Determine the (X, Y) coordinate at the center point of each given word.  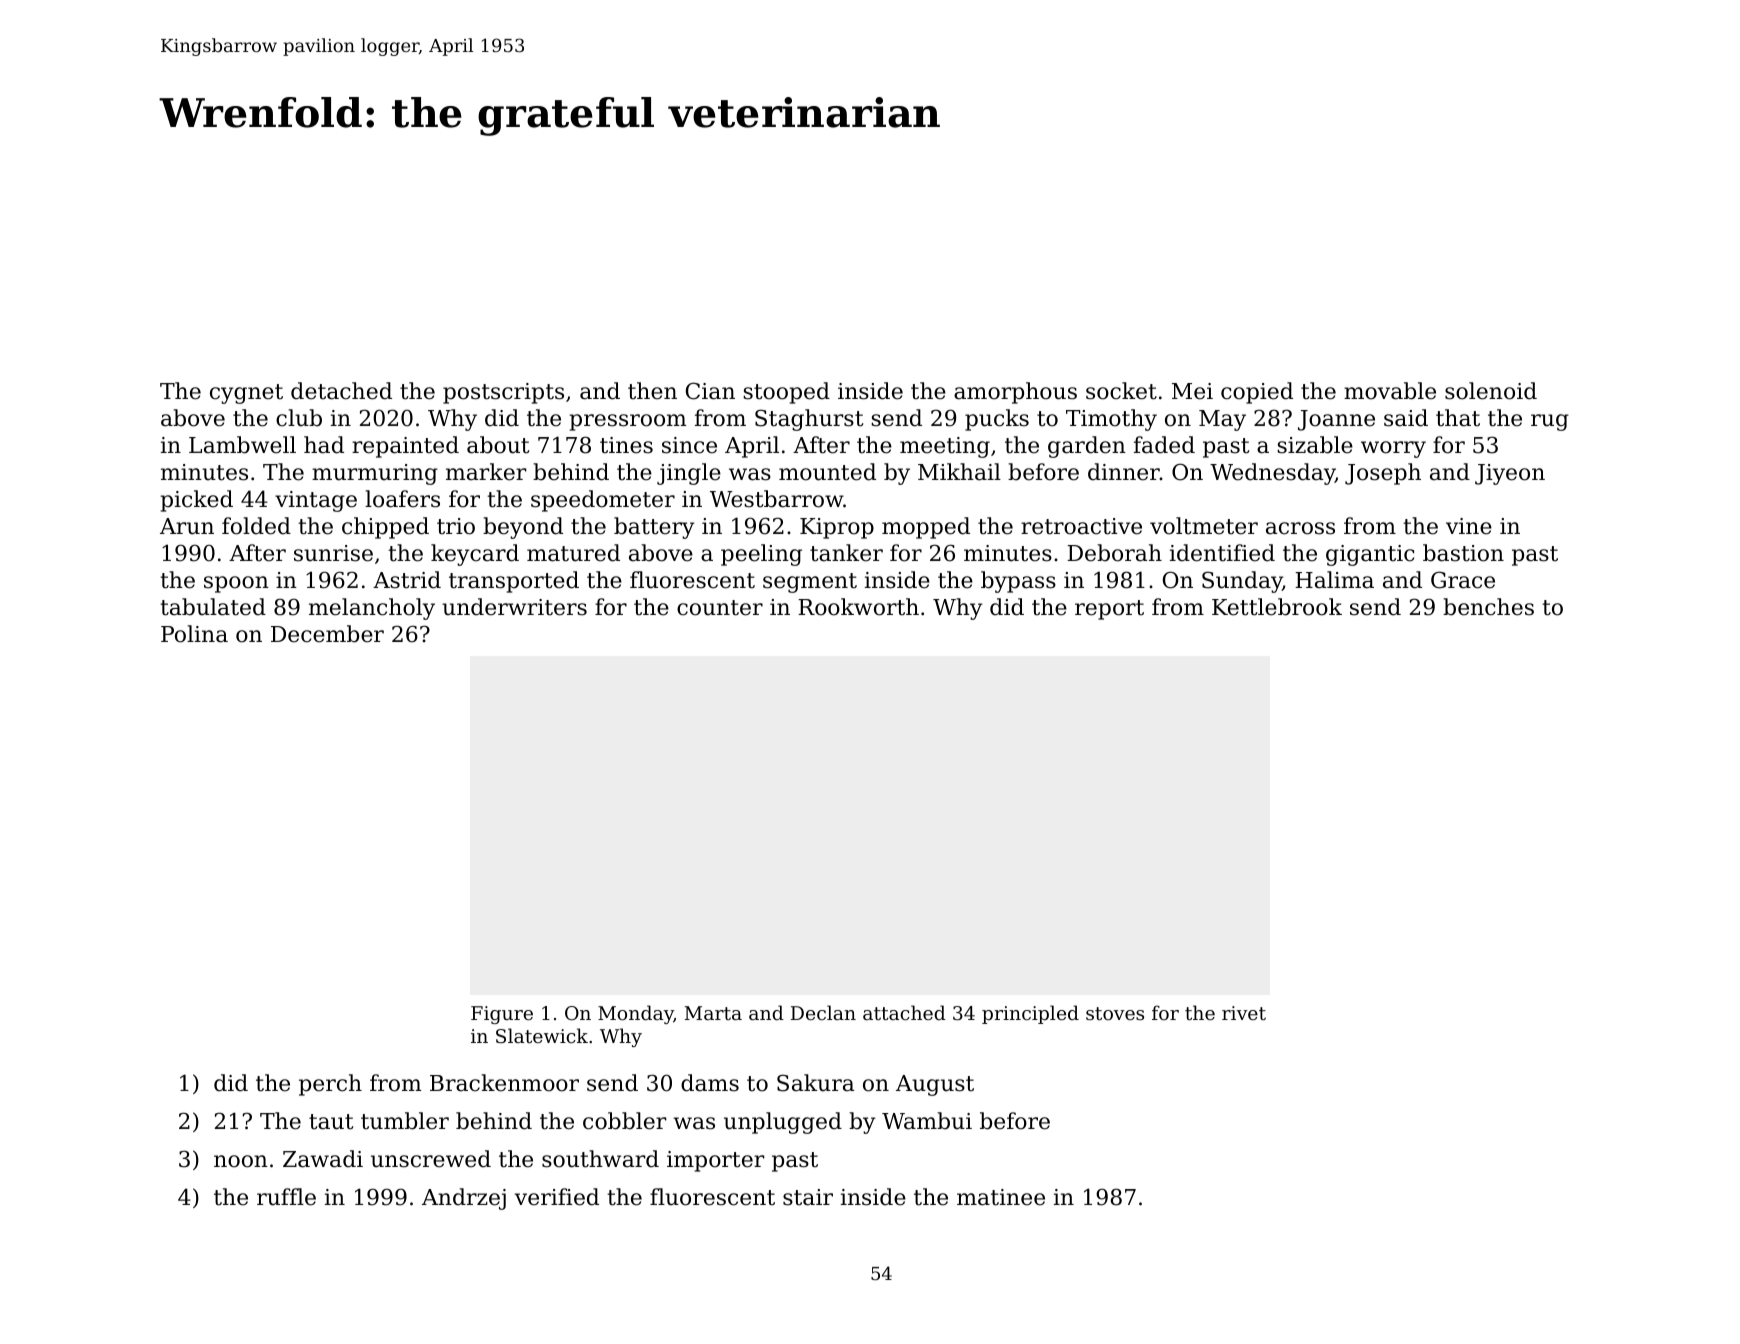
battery (654, 528)
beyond (523, 528)
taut (331, 1122)
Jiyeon (1510, 474)
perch (330, 1085)
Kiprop (837, 528)
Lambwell (242, 445)
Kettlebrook (1277, 607)
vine (1469, 526)
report (1109, 610)
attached (904, 1012)
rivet (1244, 1013)
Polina (194, 634)
